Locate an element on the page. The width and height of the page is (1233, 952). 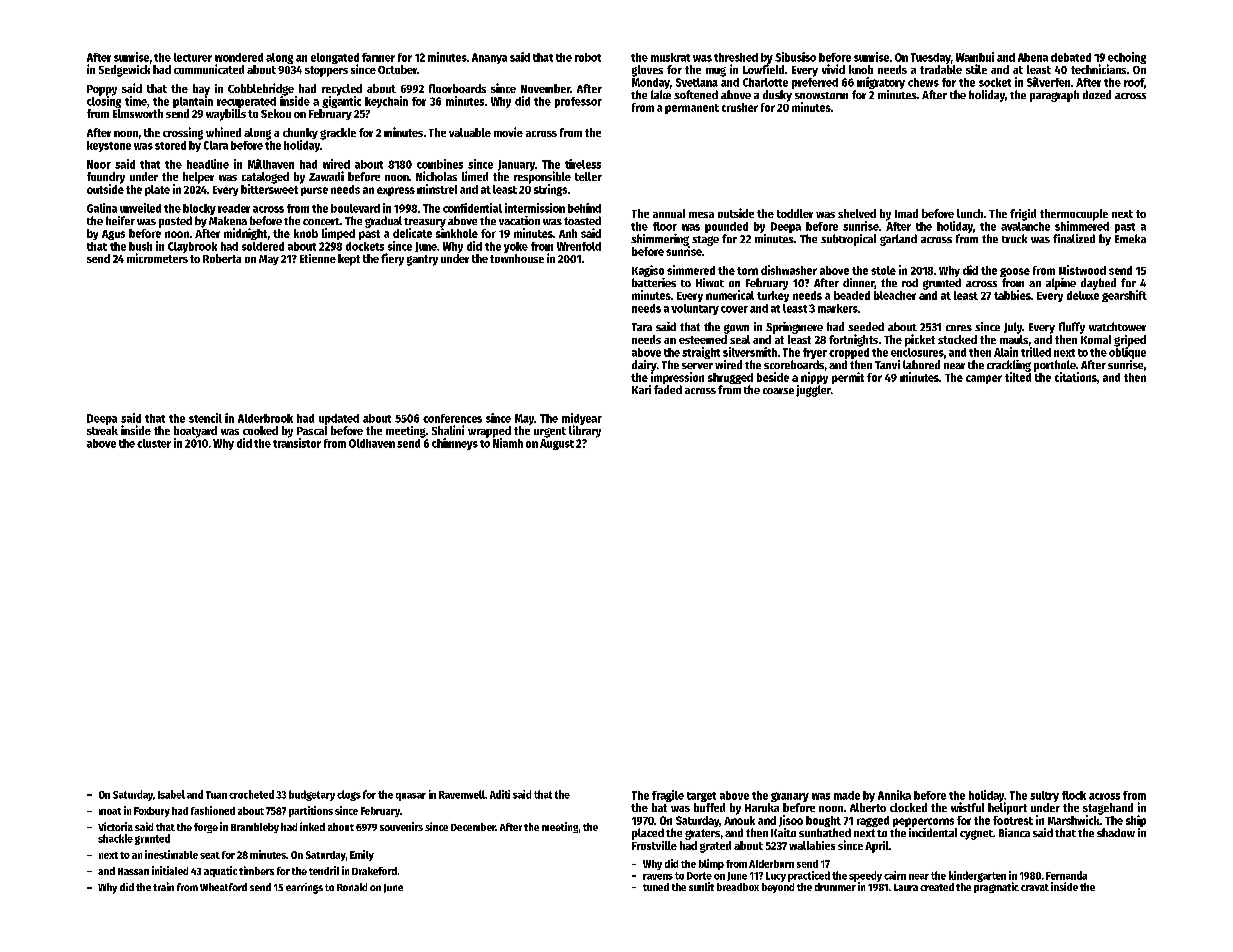
Alderbrook is located at coordinates (265, 418).
